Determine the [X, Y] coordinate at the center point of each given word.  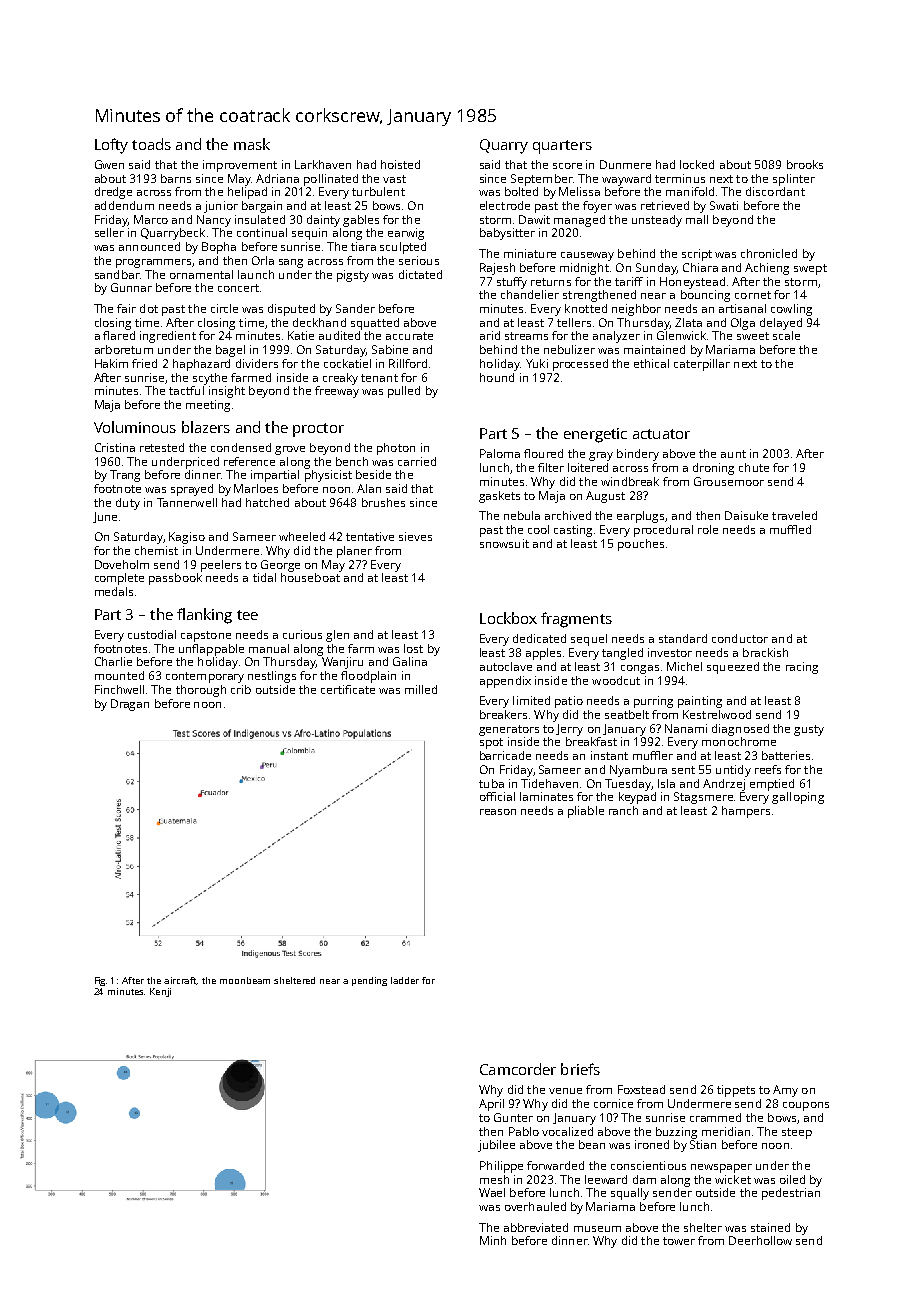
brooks [805, 164]
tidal [264, 577]
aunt [733, 454]
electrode [505, 205]
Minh [493, 1240]
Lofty [111, 146]
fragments [576, 620]
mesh [494, 1179]
